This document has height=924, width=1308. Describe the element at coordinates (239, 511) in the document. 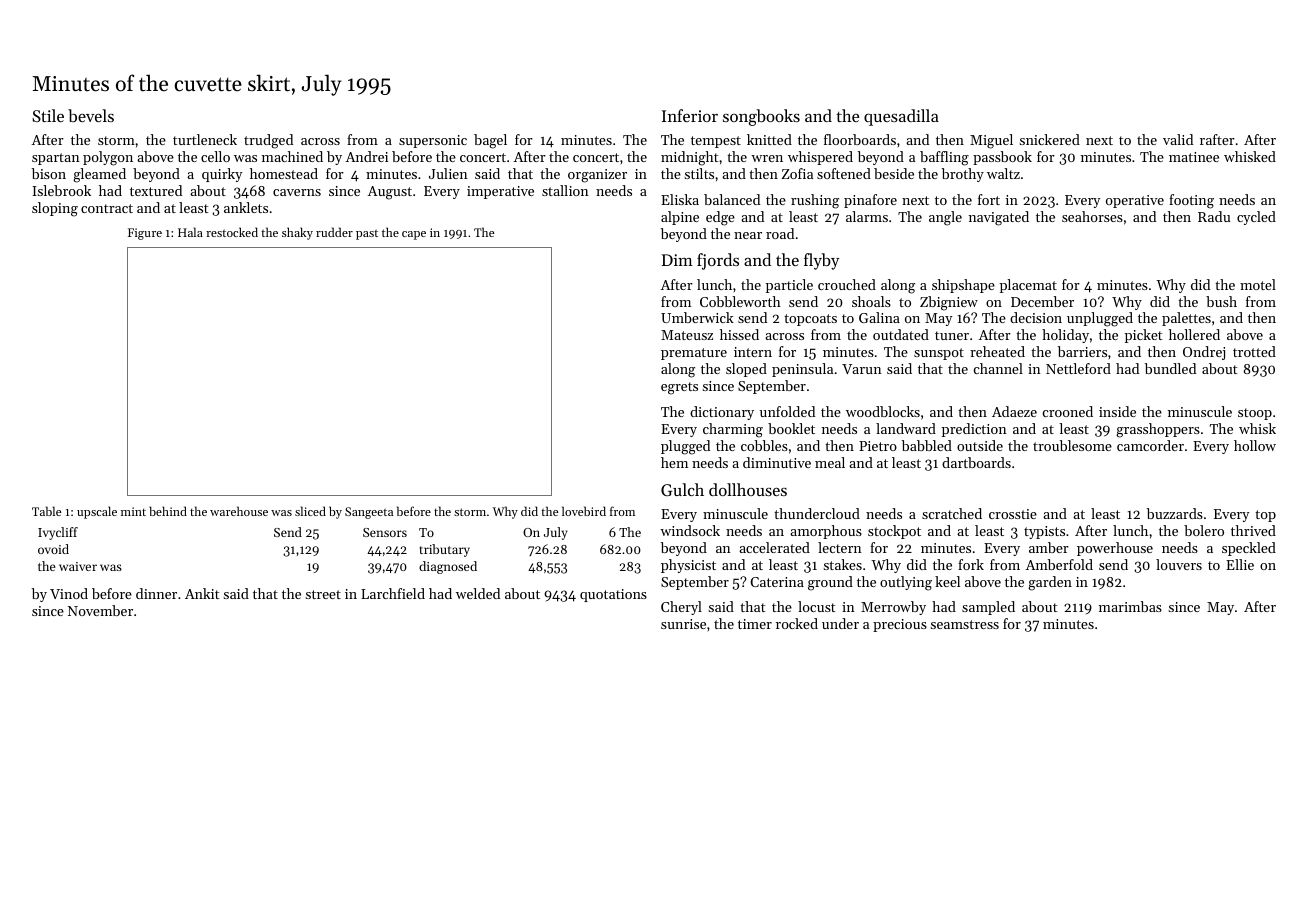

I see `warehouse` at that location.
